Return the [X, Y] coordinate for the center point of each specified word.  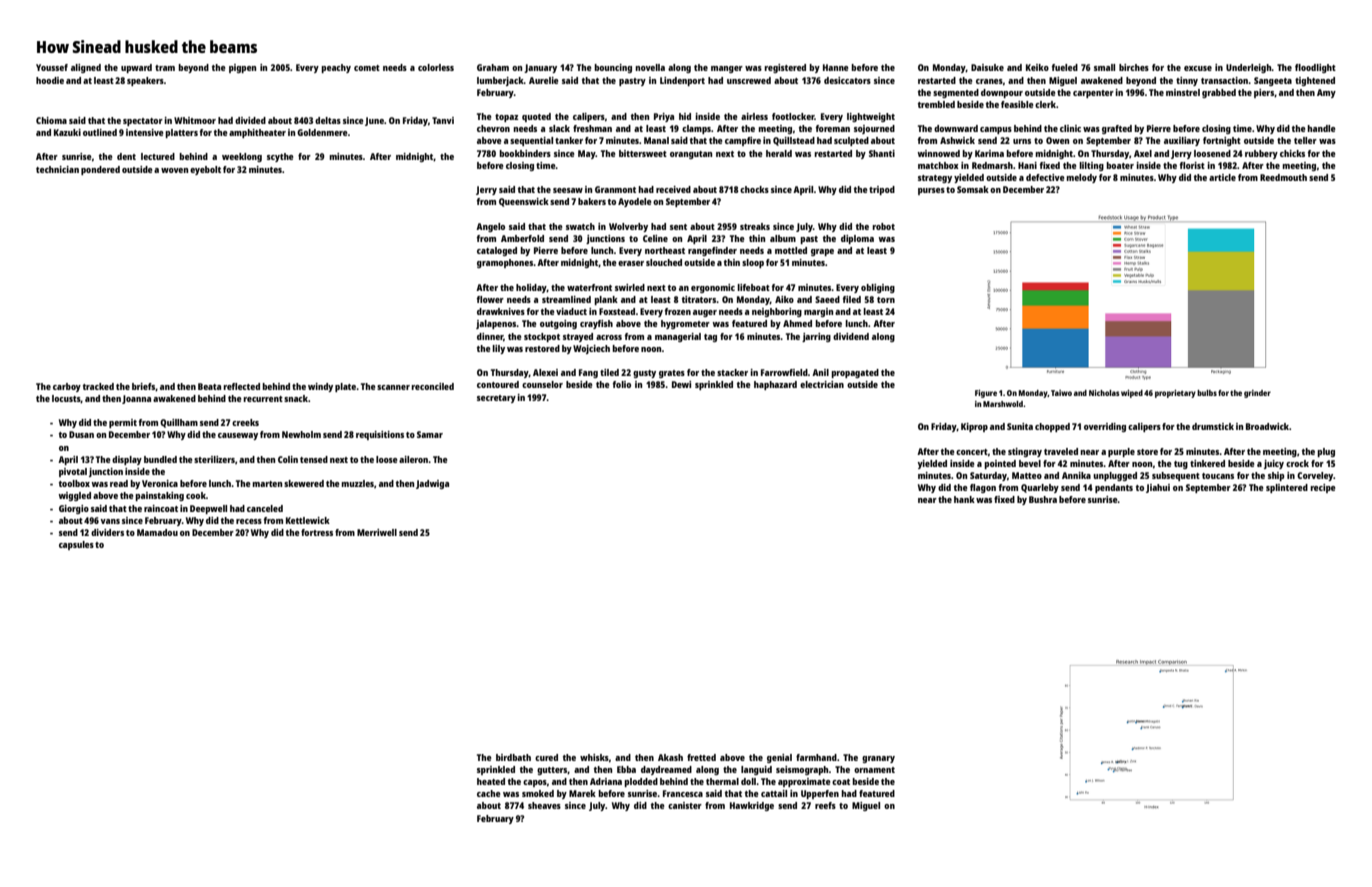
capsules [76, 545]
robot [883, 226]
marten [267, 484]
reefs [825, 805]
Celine [655, 238]
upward [136, 68]
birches [1134, 67]
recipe [1322, 488]
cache [488, 793]
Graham [493, 67]
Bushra [1043, 499]
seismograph [802, 770]
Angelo [490, 227]
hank [964, 499]
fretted [701, 757]
